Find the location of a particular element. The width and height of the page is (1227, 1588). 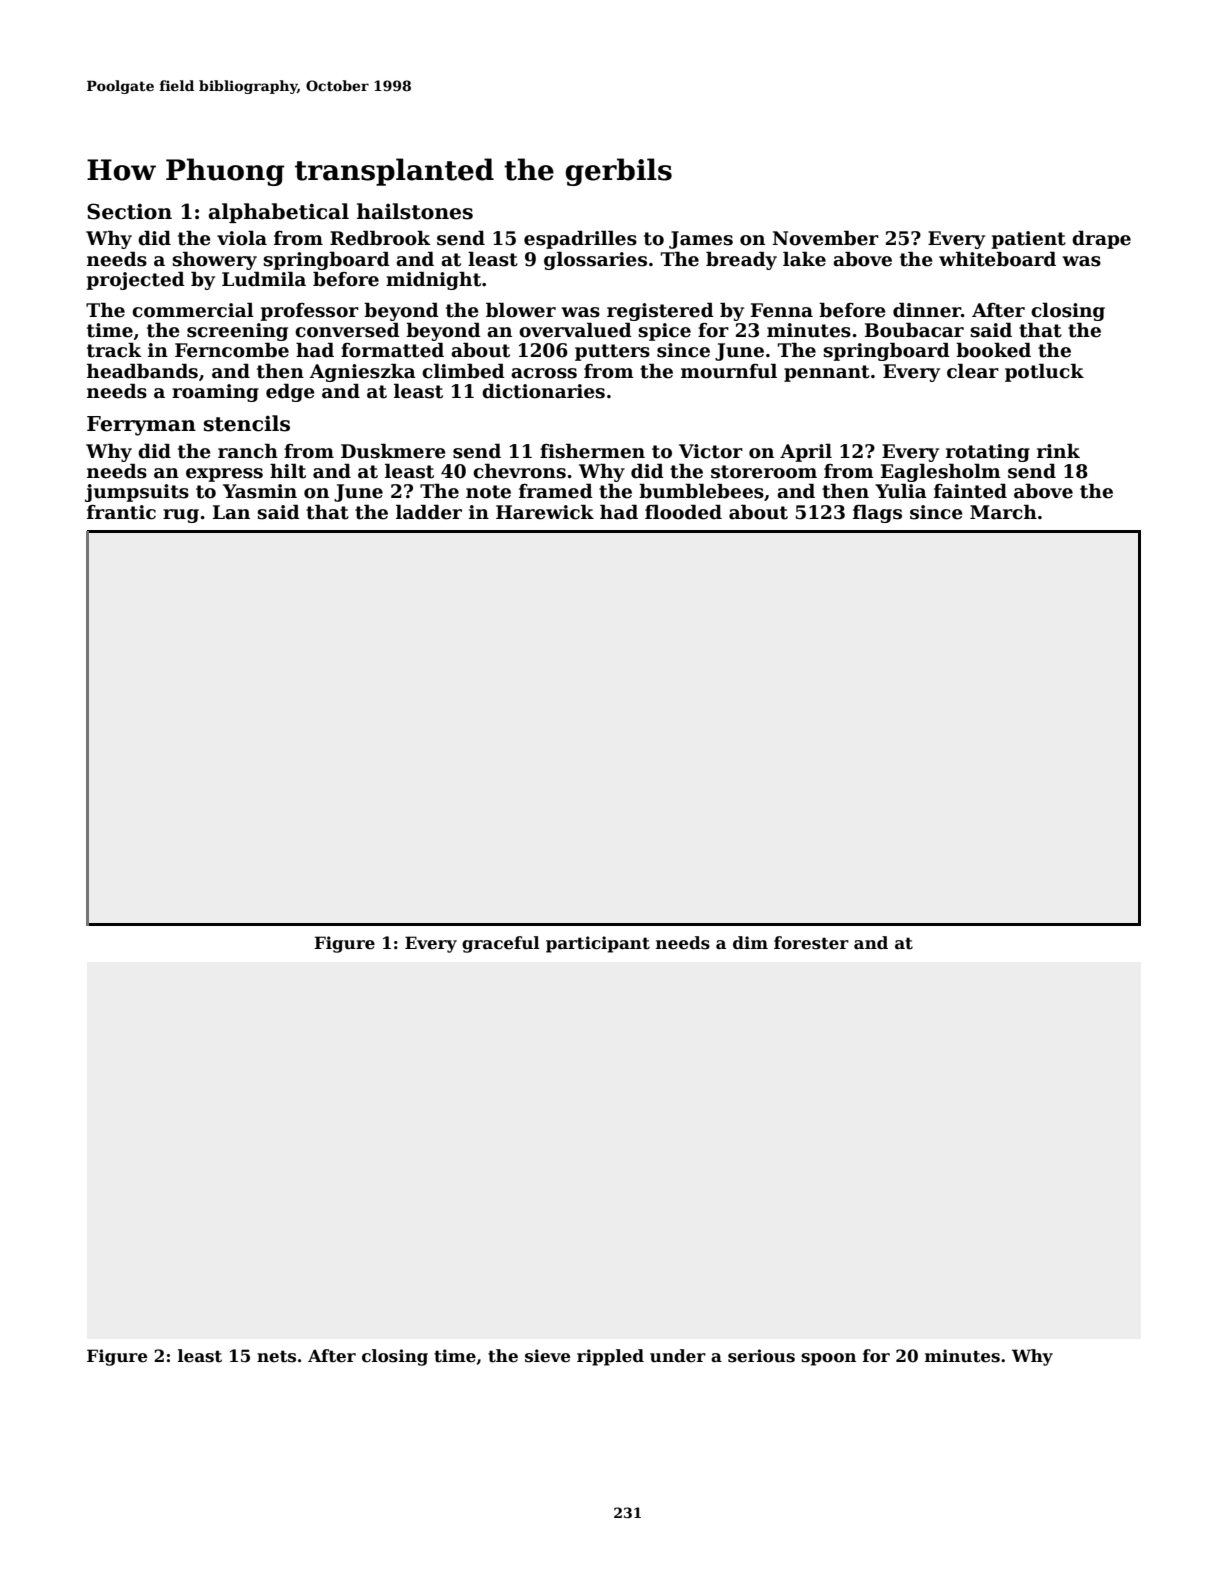

bready is located at coordinates (741, 261).
